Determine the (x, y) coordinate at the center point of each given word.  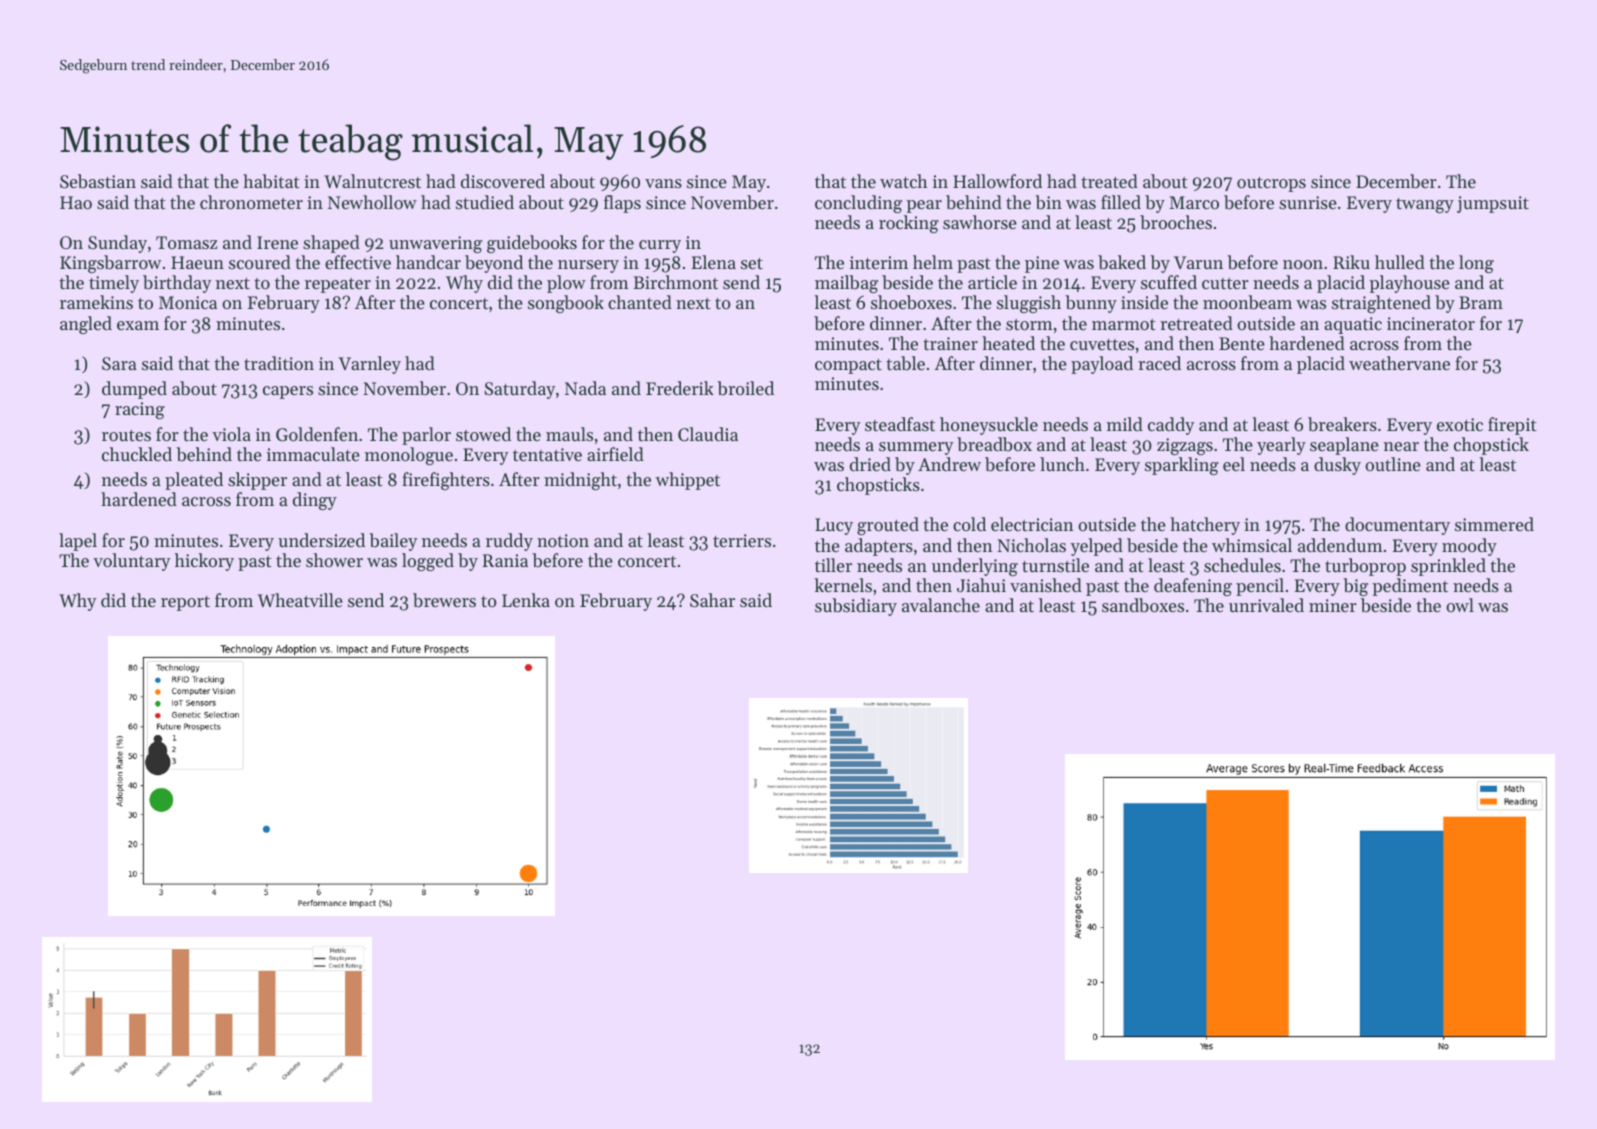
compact (848, 366)
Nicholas (1031, 545)
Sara (119, 364)
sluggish (1029, 304)
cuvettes (1102, 344)
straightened (1381, 304)
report (185, 603)
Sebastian (98, 181)
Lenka (526, 600)
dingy (315, 501)
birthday (177, 284)
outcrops (1271, 184)
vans (663, 183)
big (1355, 587)
